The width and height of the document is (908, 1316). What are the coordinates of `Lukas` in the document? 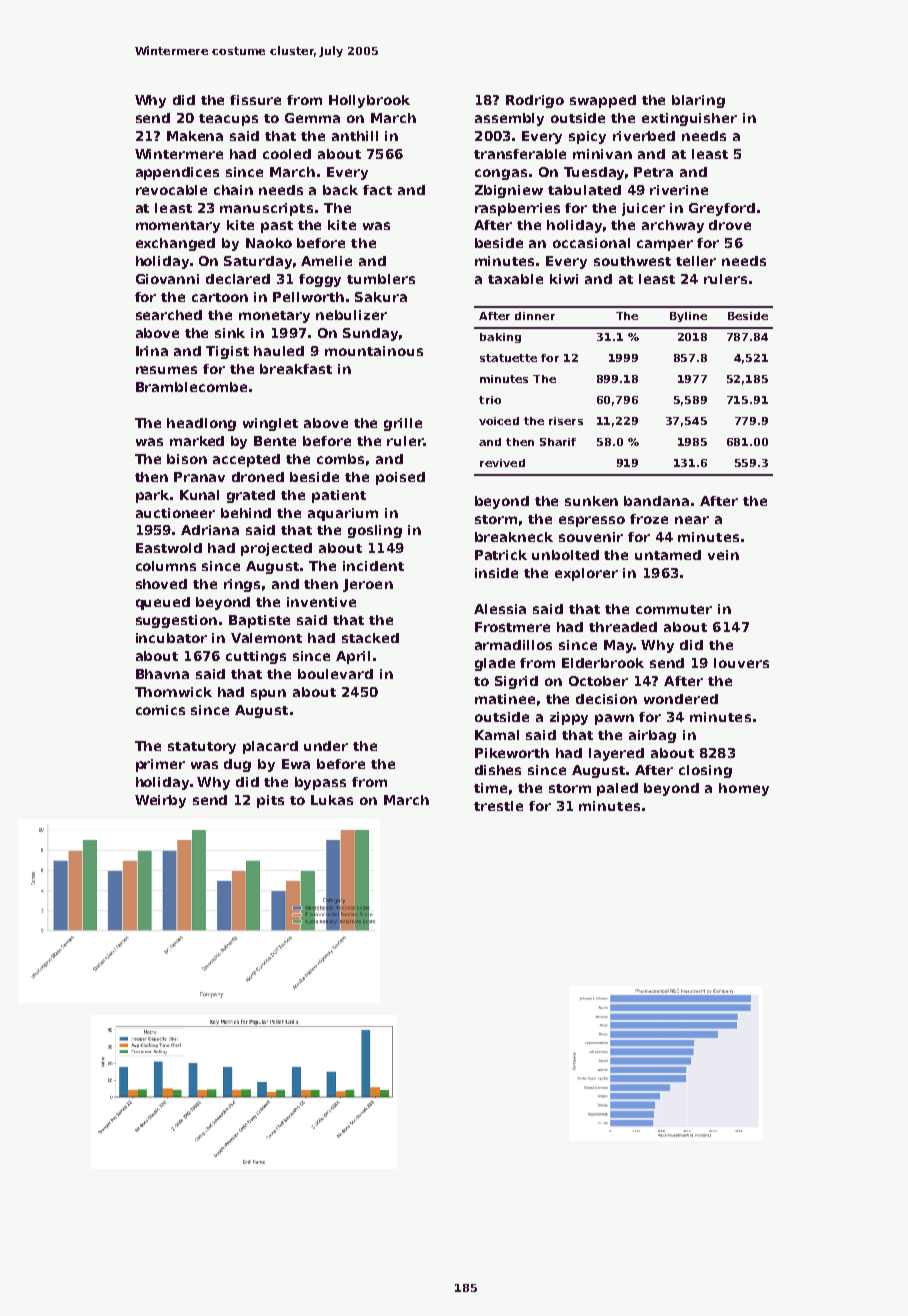 It's located at (332, 800).
